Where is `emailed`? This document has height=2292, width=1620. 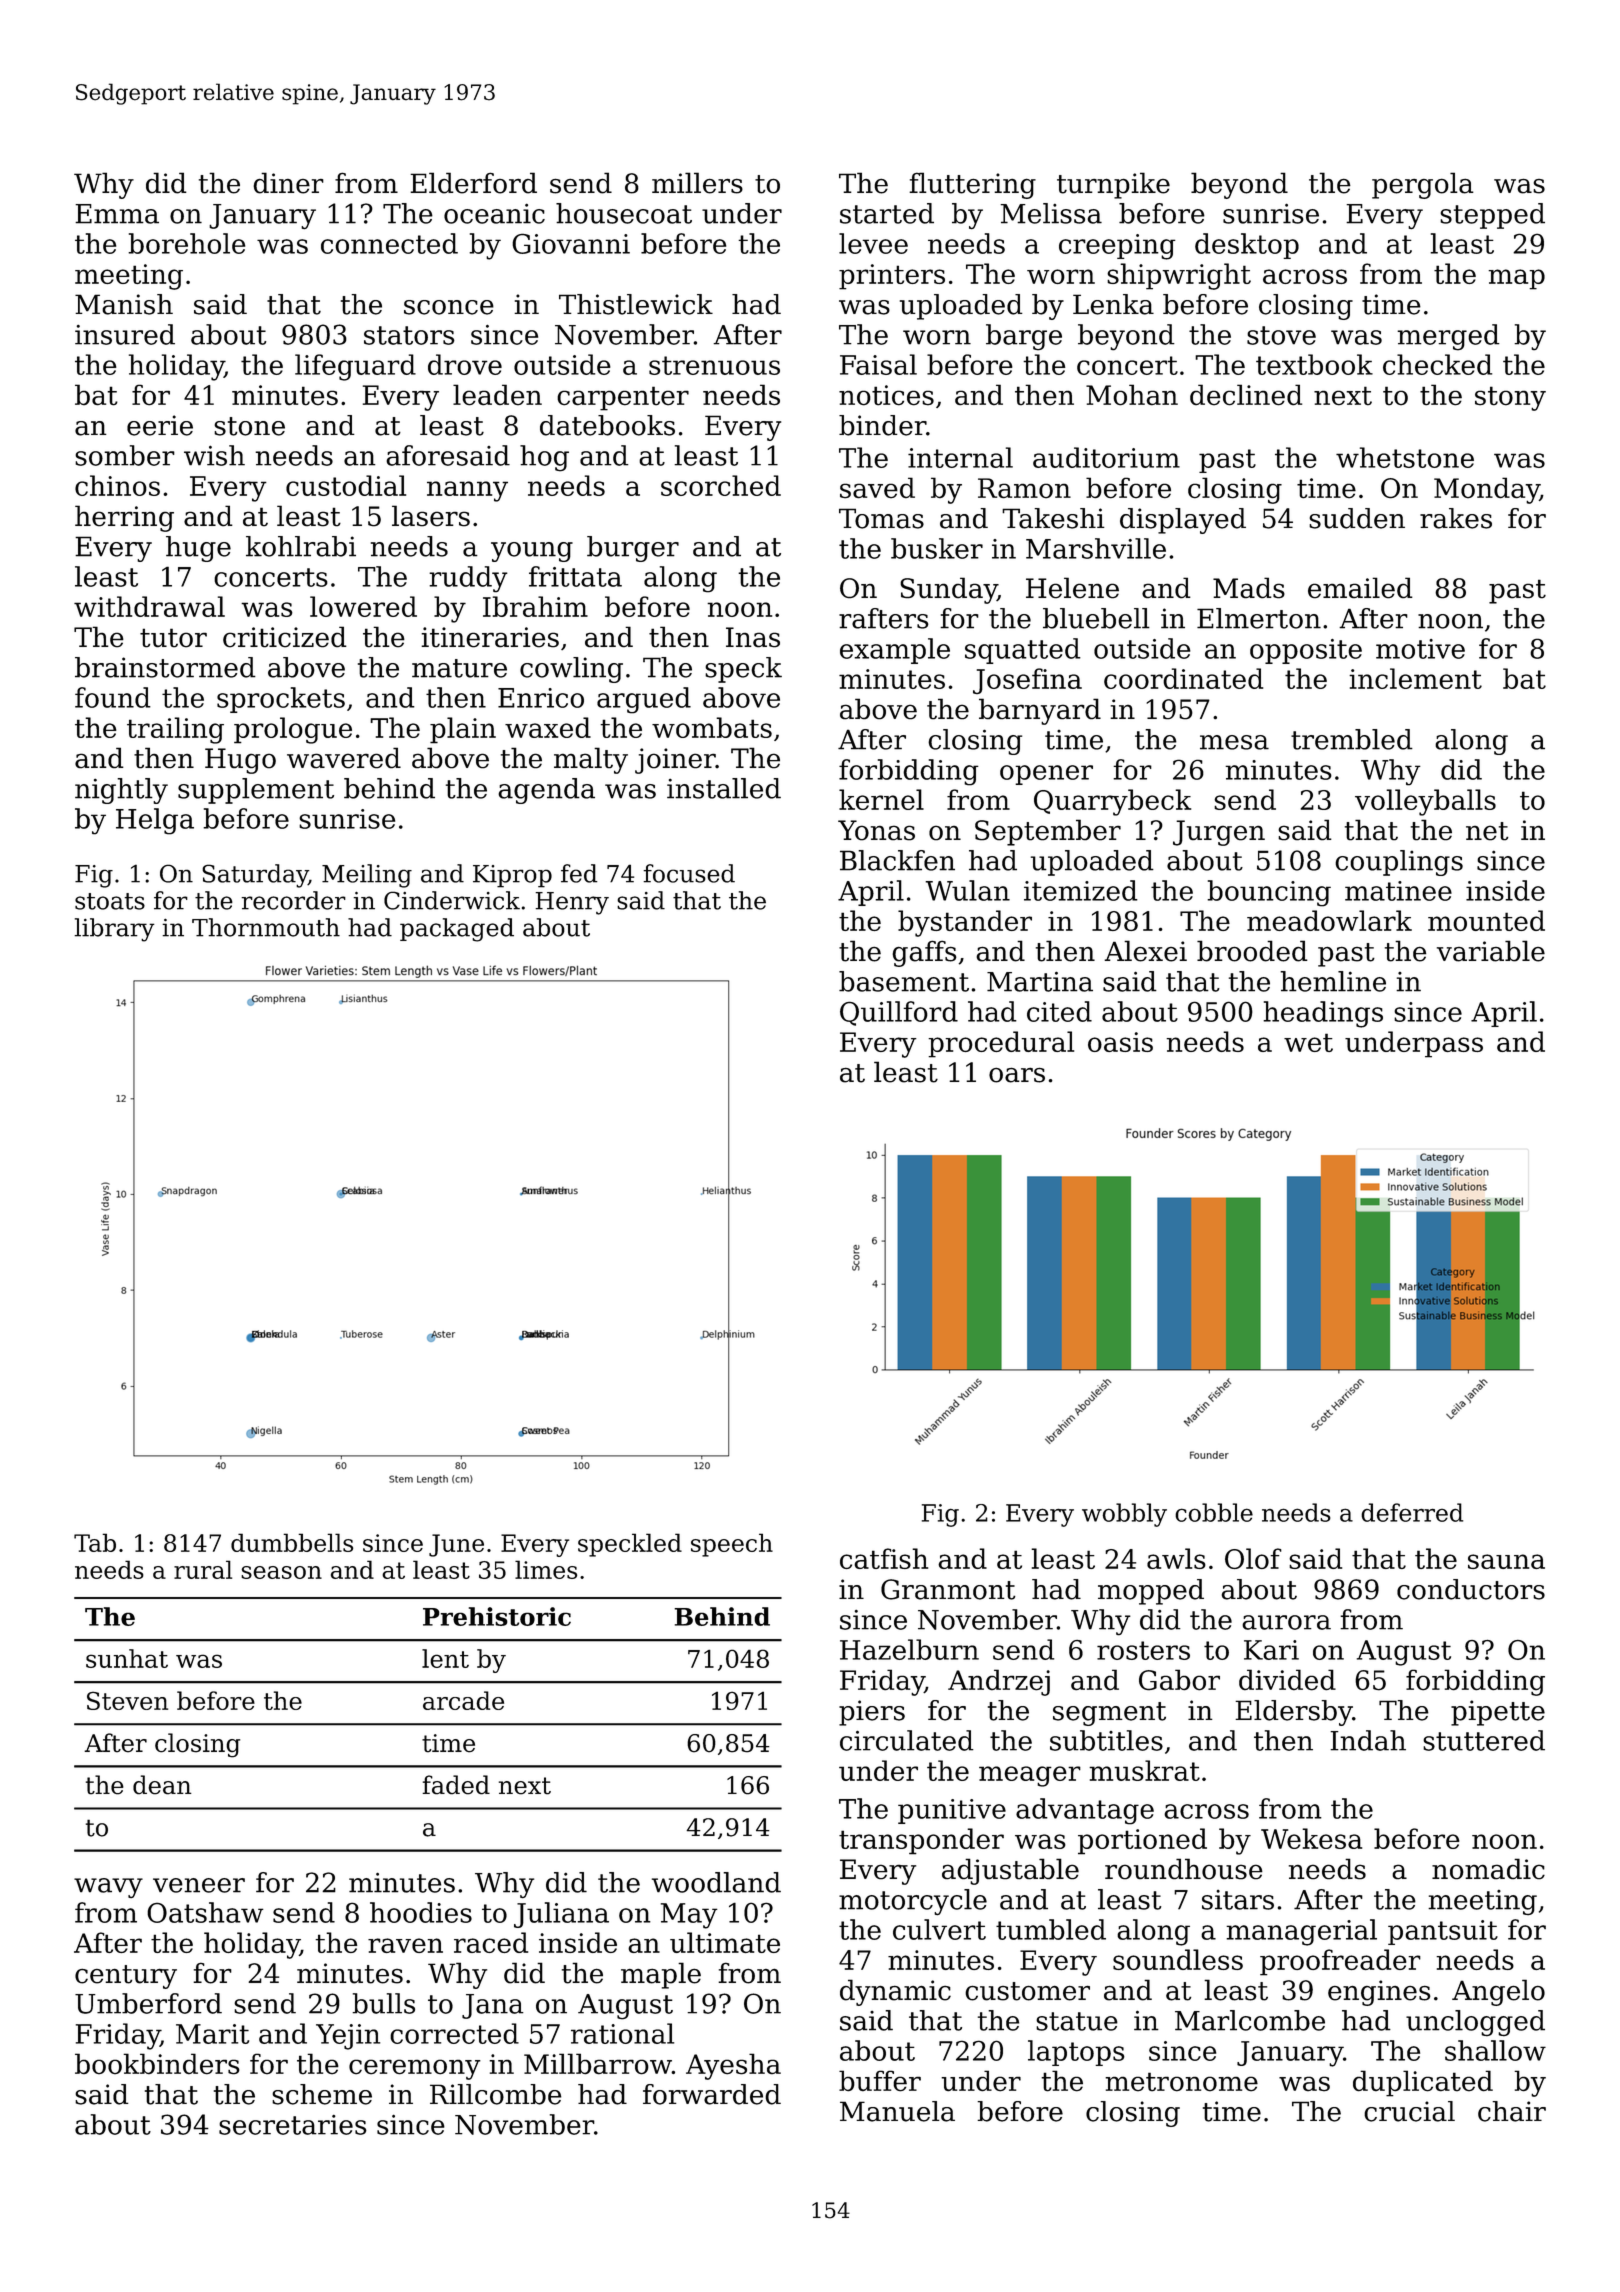 emailed is located at coordinates (1360, 588).
